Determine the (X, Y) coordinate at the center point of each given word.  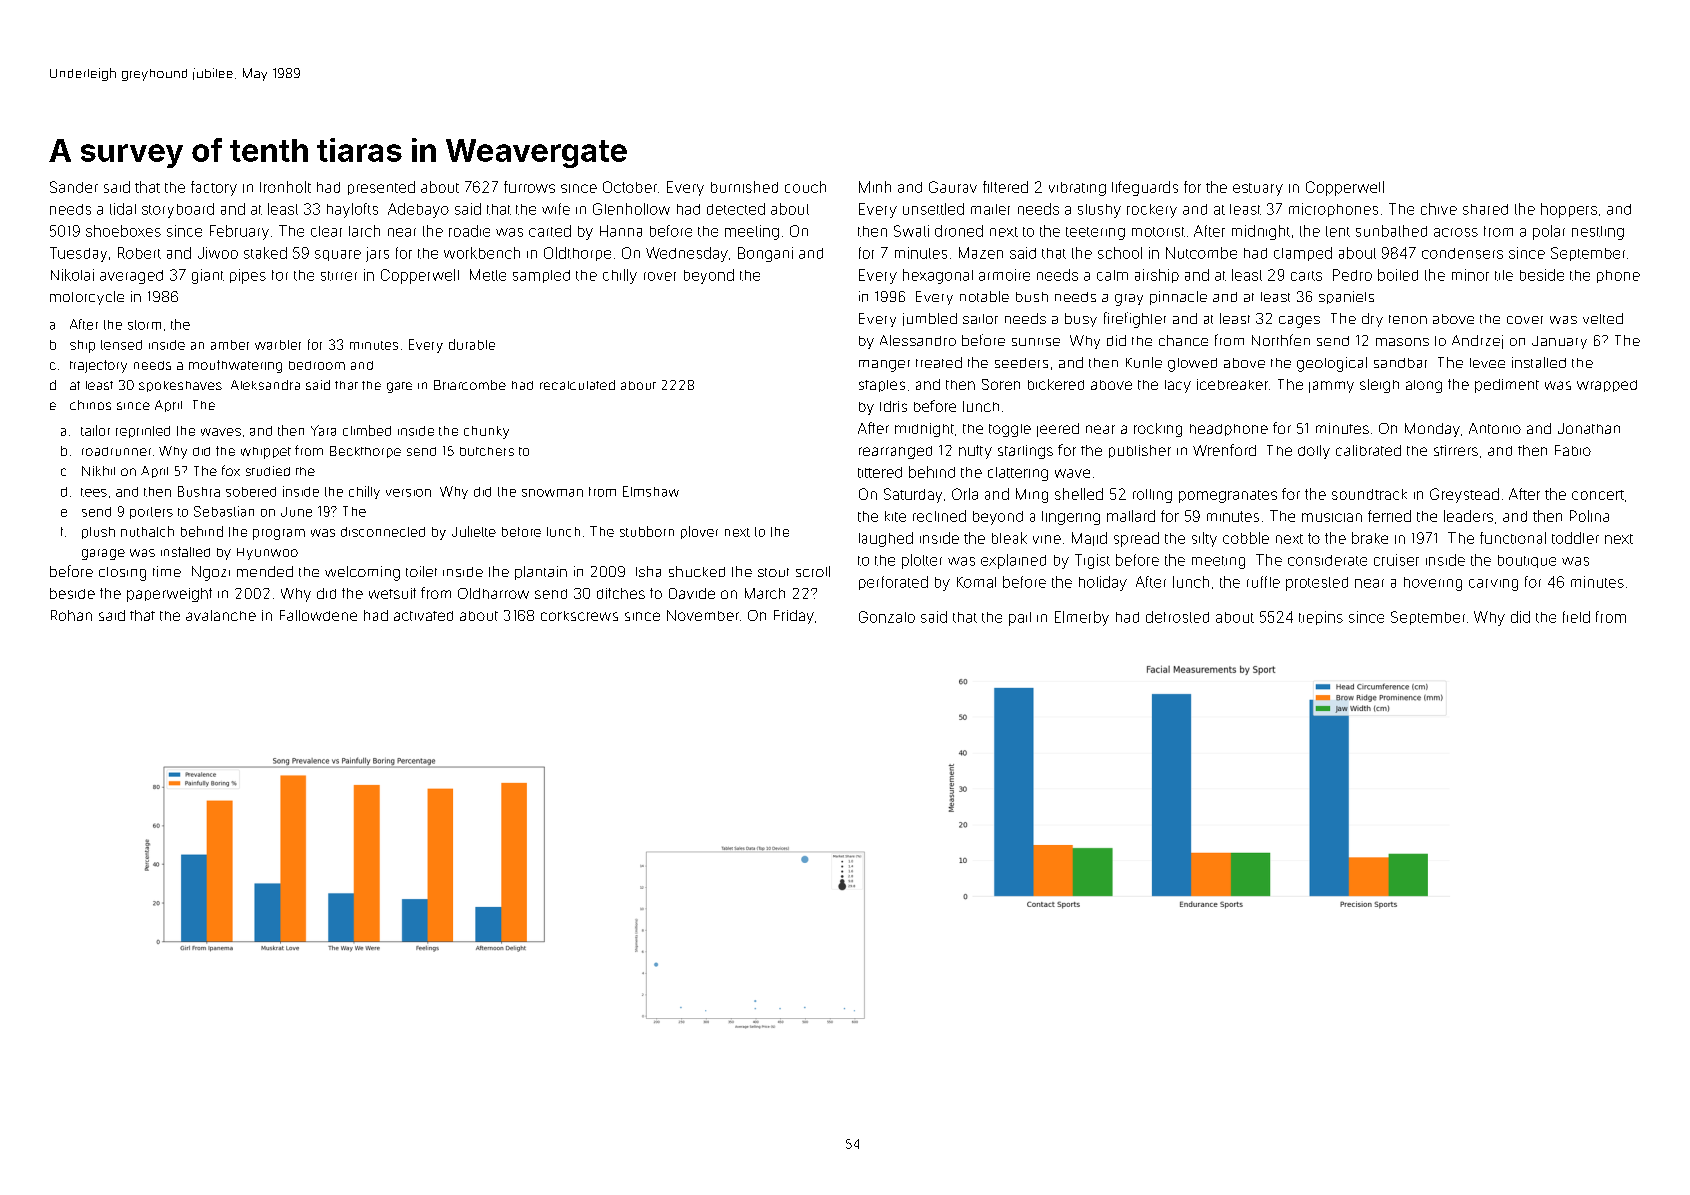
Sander (74, 187)
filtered (1005, 187)
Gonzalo (887, 617)
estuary (1258, 189)
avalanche (221, 615)
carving (1493, 585)
